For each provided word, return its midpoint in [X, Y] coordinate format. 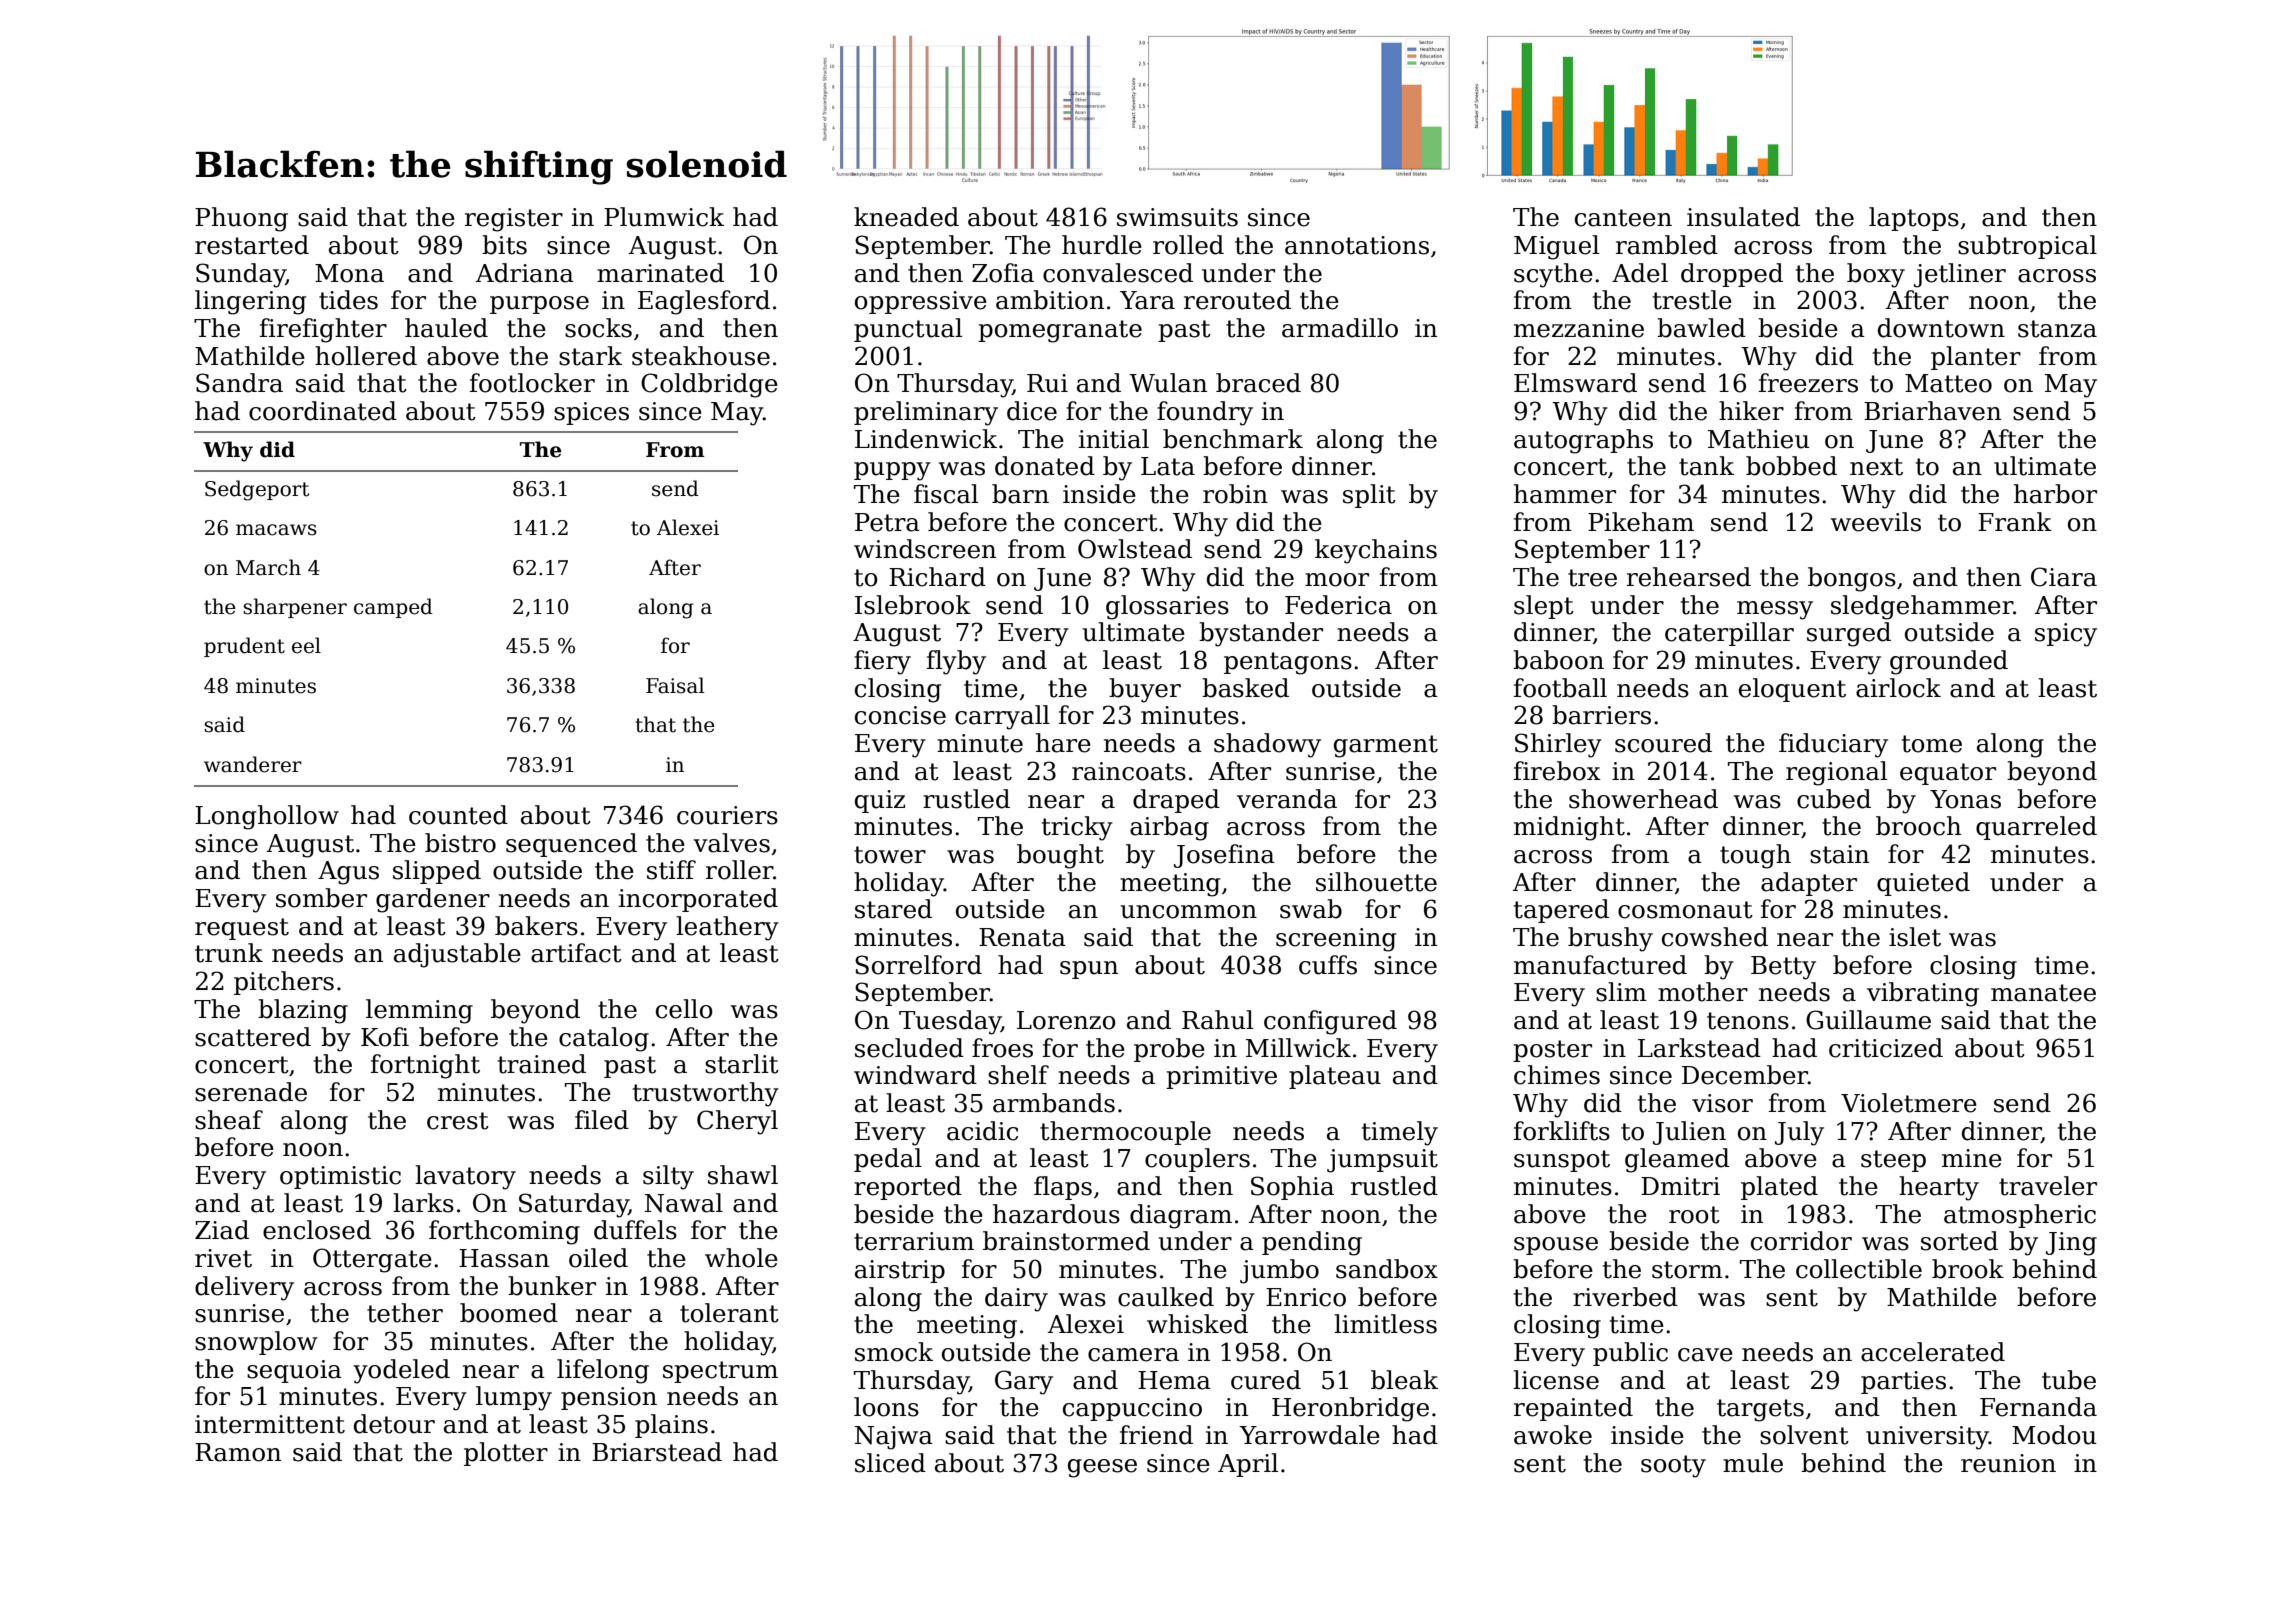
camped [393, 608]
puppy [892, 471]
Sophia [1292, 1188]
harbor [2055, 494]
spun [1089, 970]
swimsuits [1177, 217]
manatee [2043, 993]
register [514, 220]
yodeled [401, 1371]
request [242, 929]
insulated [1743, 217]
